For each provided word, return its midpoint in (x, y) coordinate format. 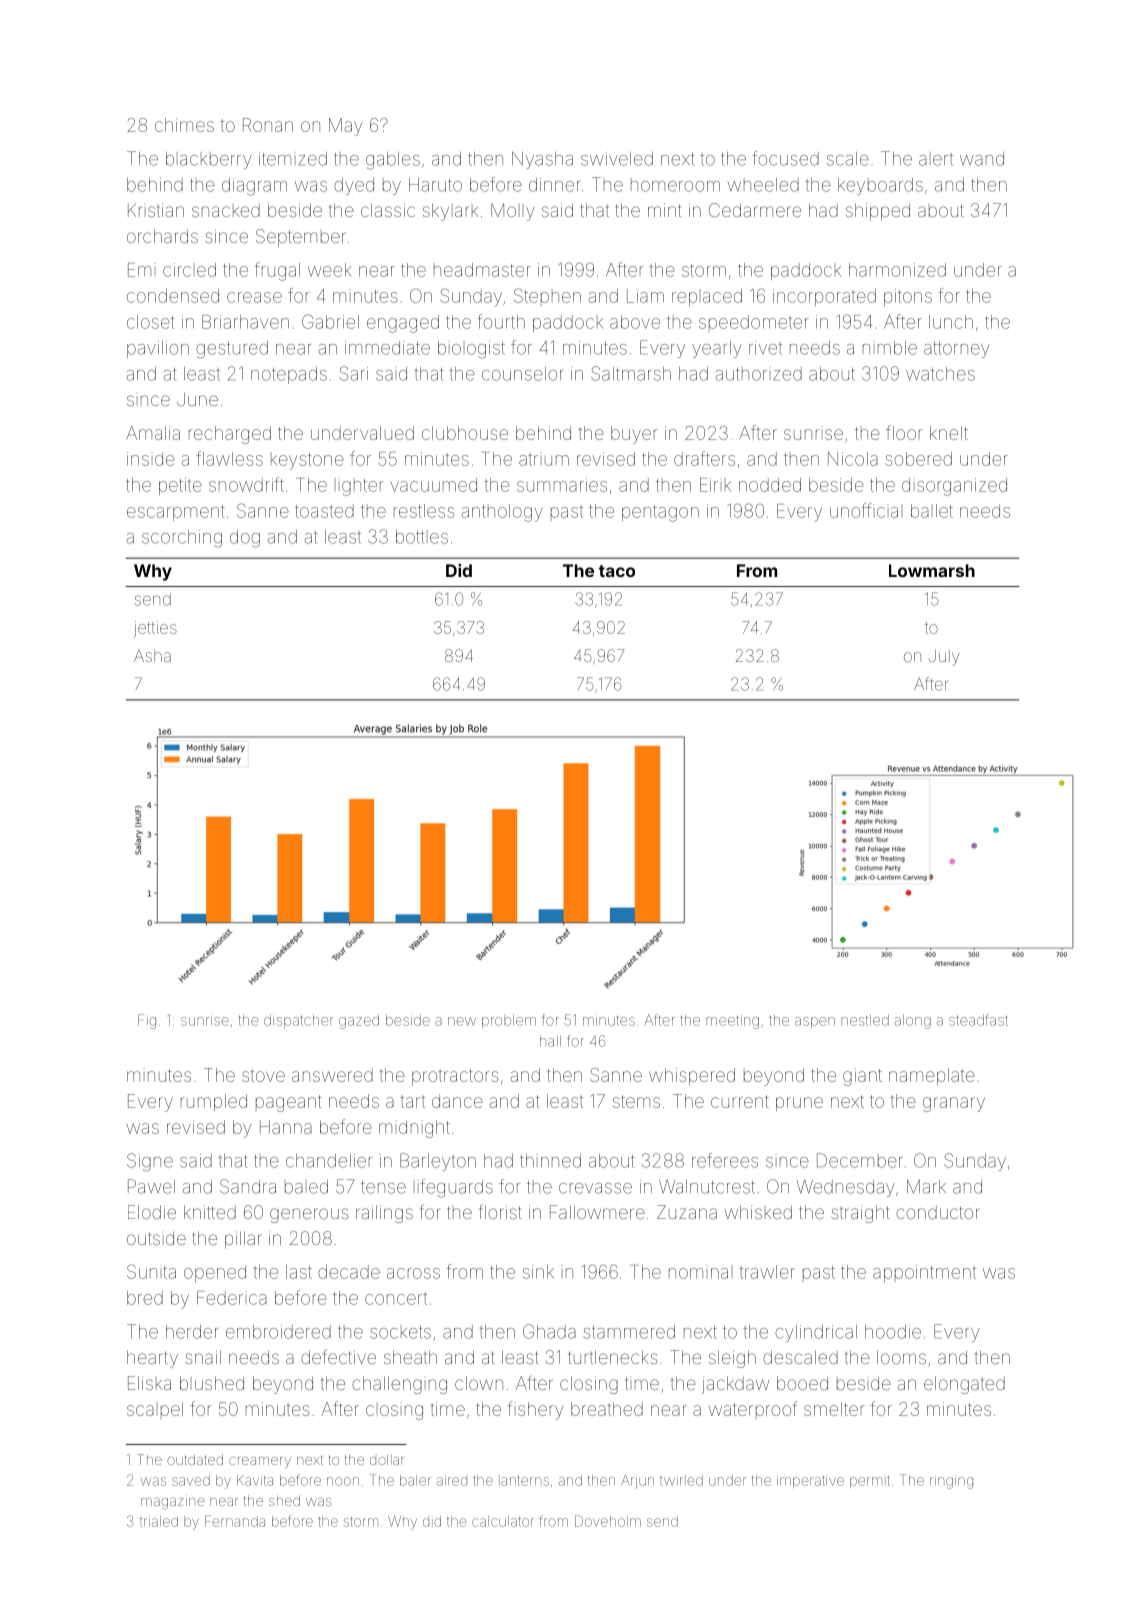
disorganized (954, 487)
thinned (550, 1161)
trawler (767, 1272)
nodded (770, 485)
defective (338, 1357)
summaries (562, 485)
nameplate (932, 1076)
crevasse (595, 1188)
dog (245, 539)
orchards (162, 236)
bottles (422, 537)
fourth (501, 321)
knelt (949, 433)
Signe (150, 1162)
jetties (155, 629)
